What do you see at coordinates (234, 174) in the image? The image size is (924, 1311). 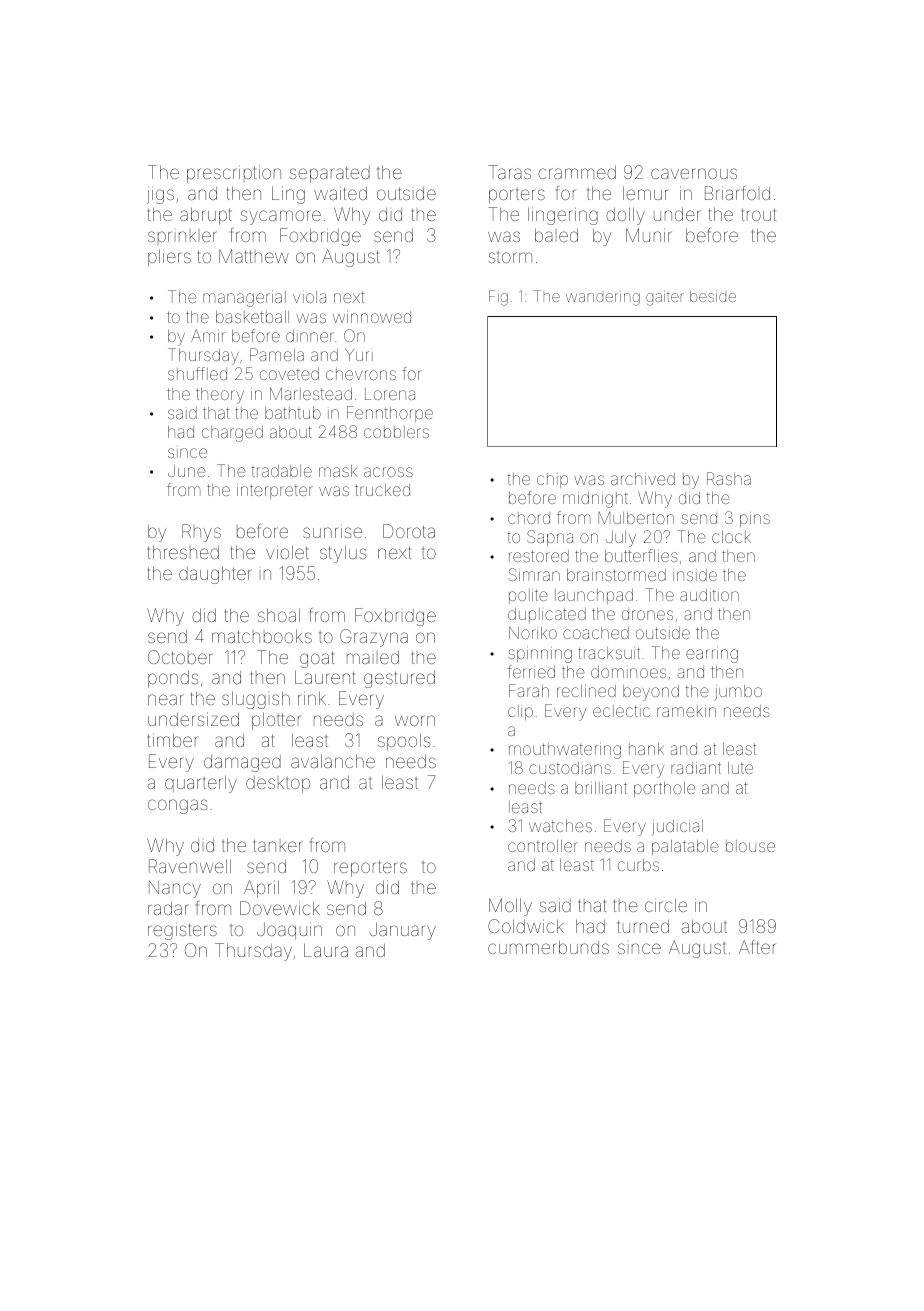 I see `prescription` at bounding box center [234, 174].
